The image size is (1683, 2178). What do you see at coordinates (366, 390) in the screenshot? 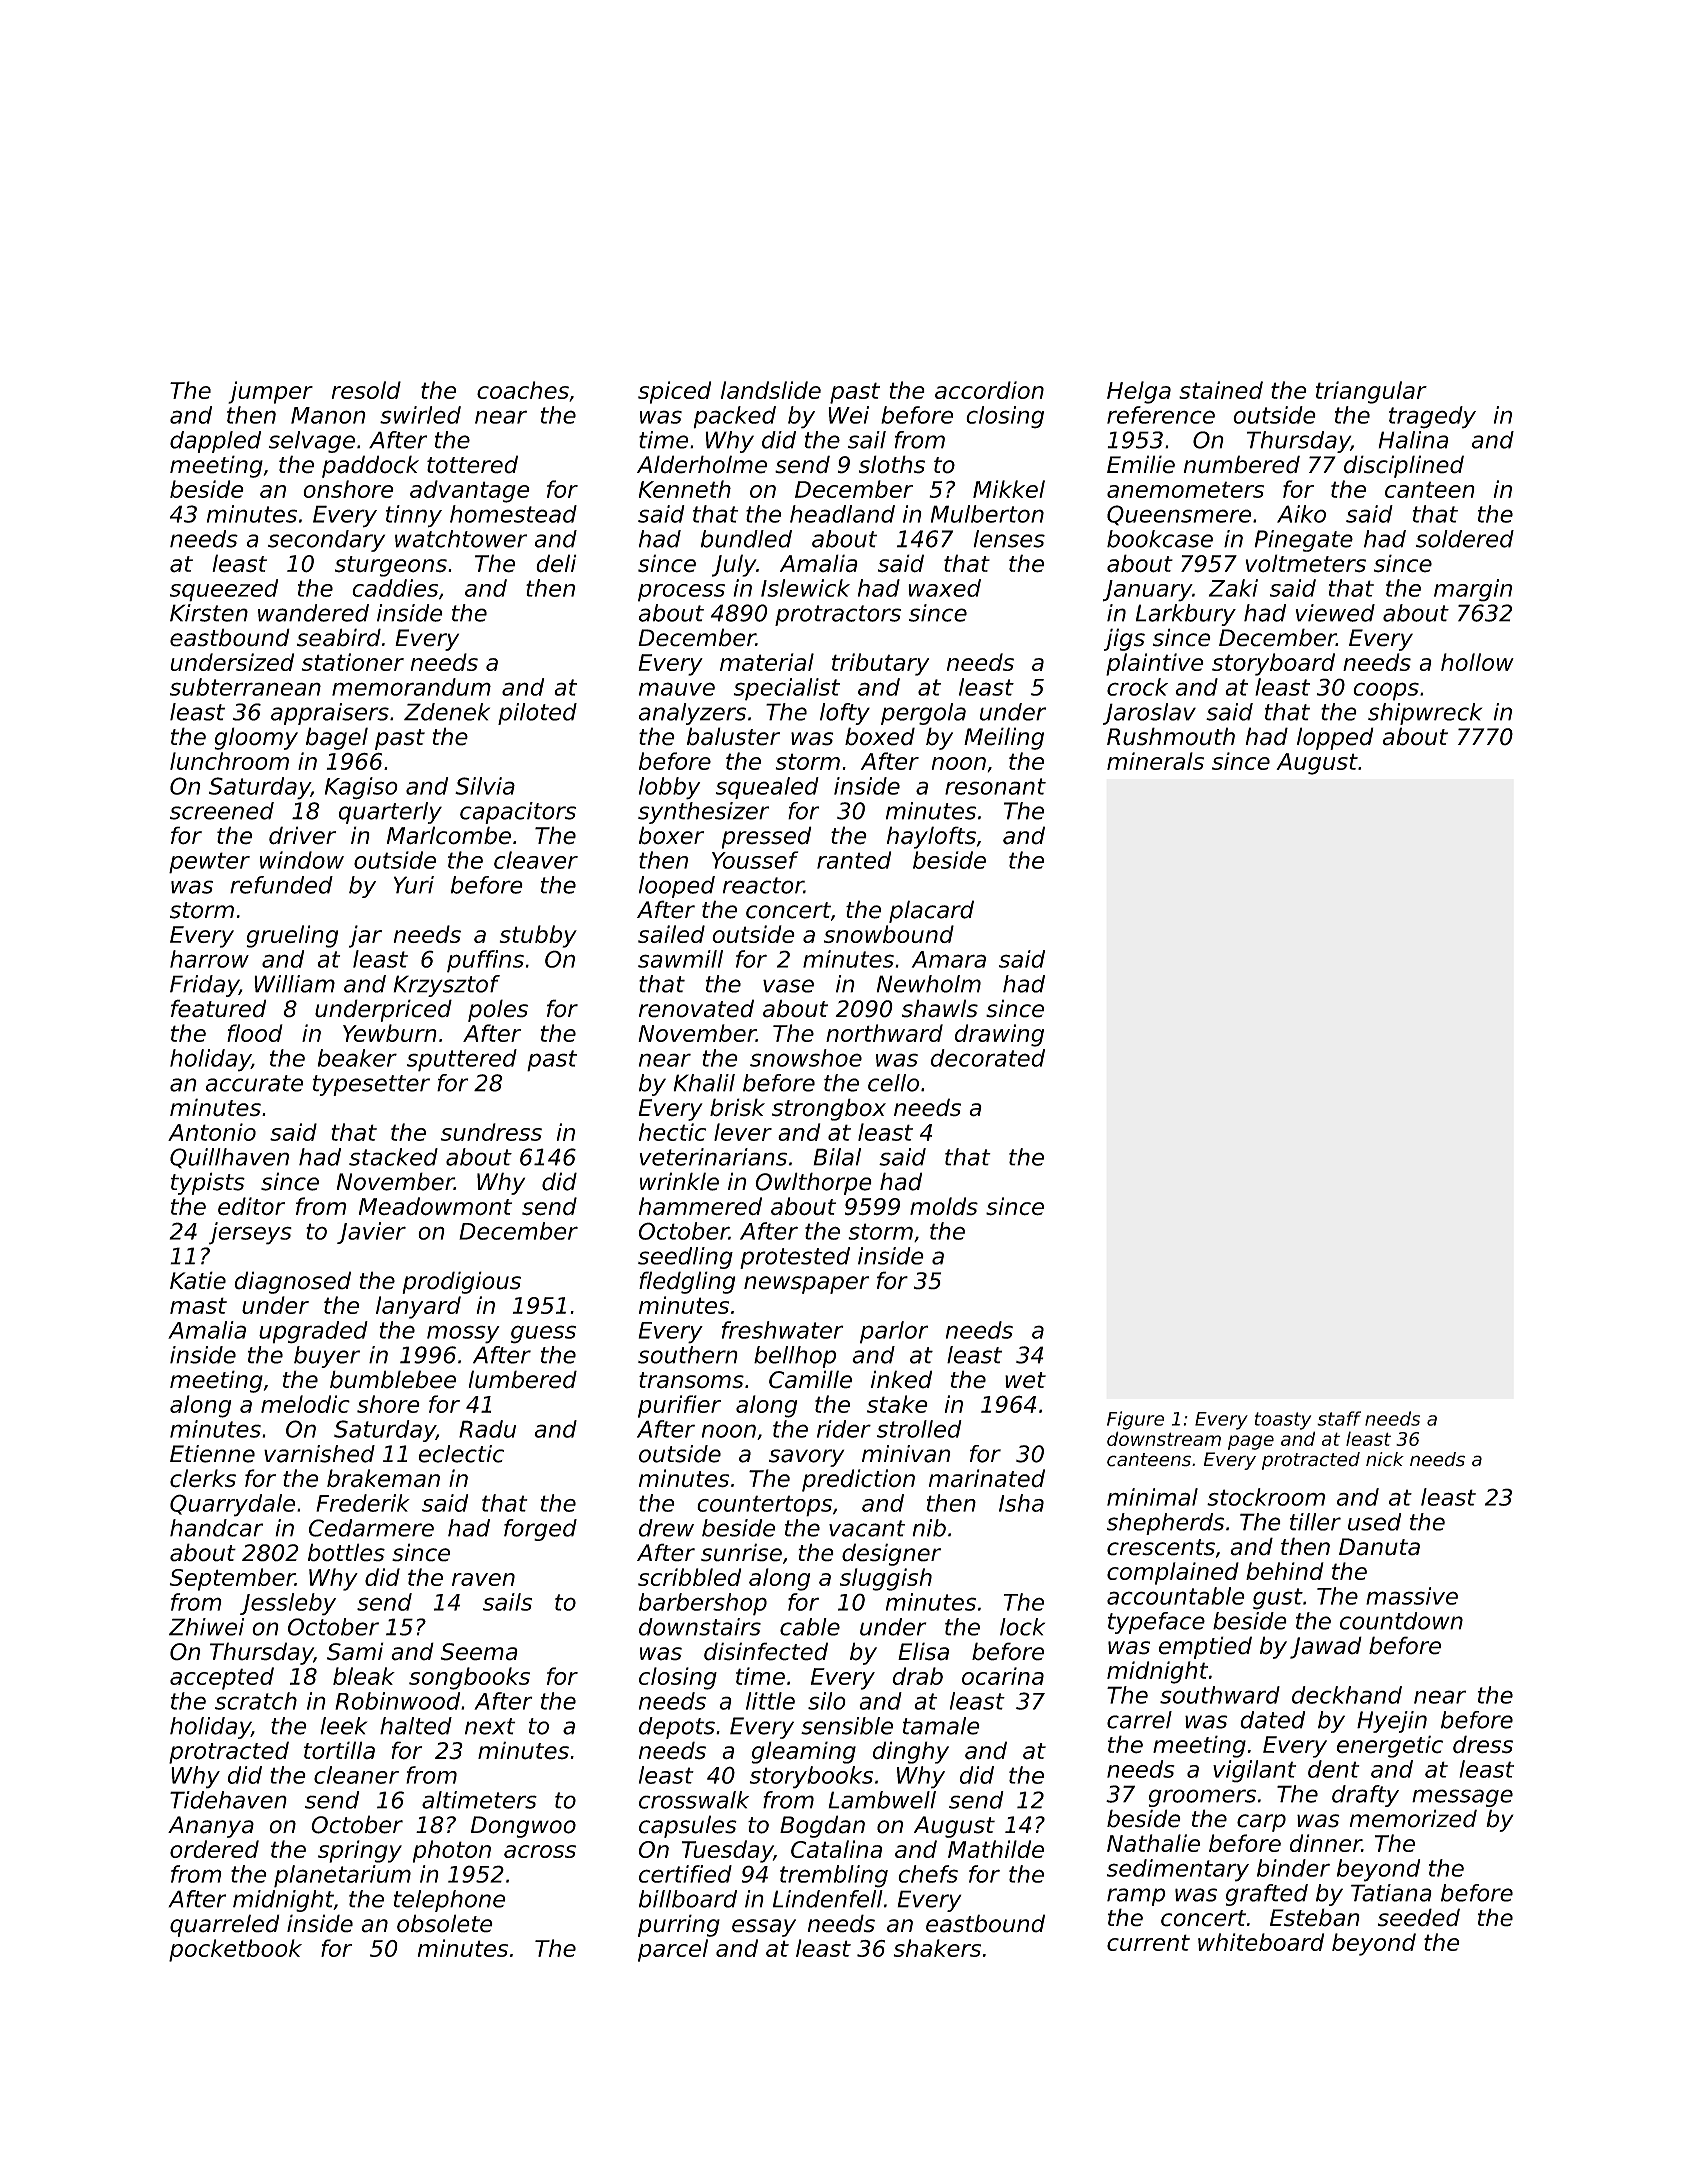
I see `resold` at bounding box center [366, 390].
